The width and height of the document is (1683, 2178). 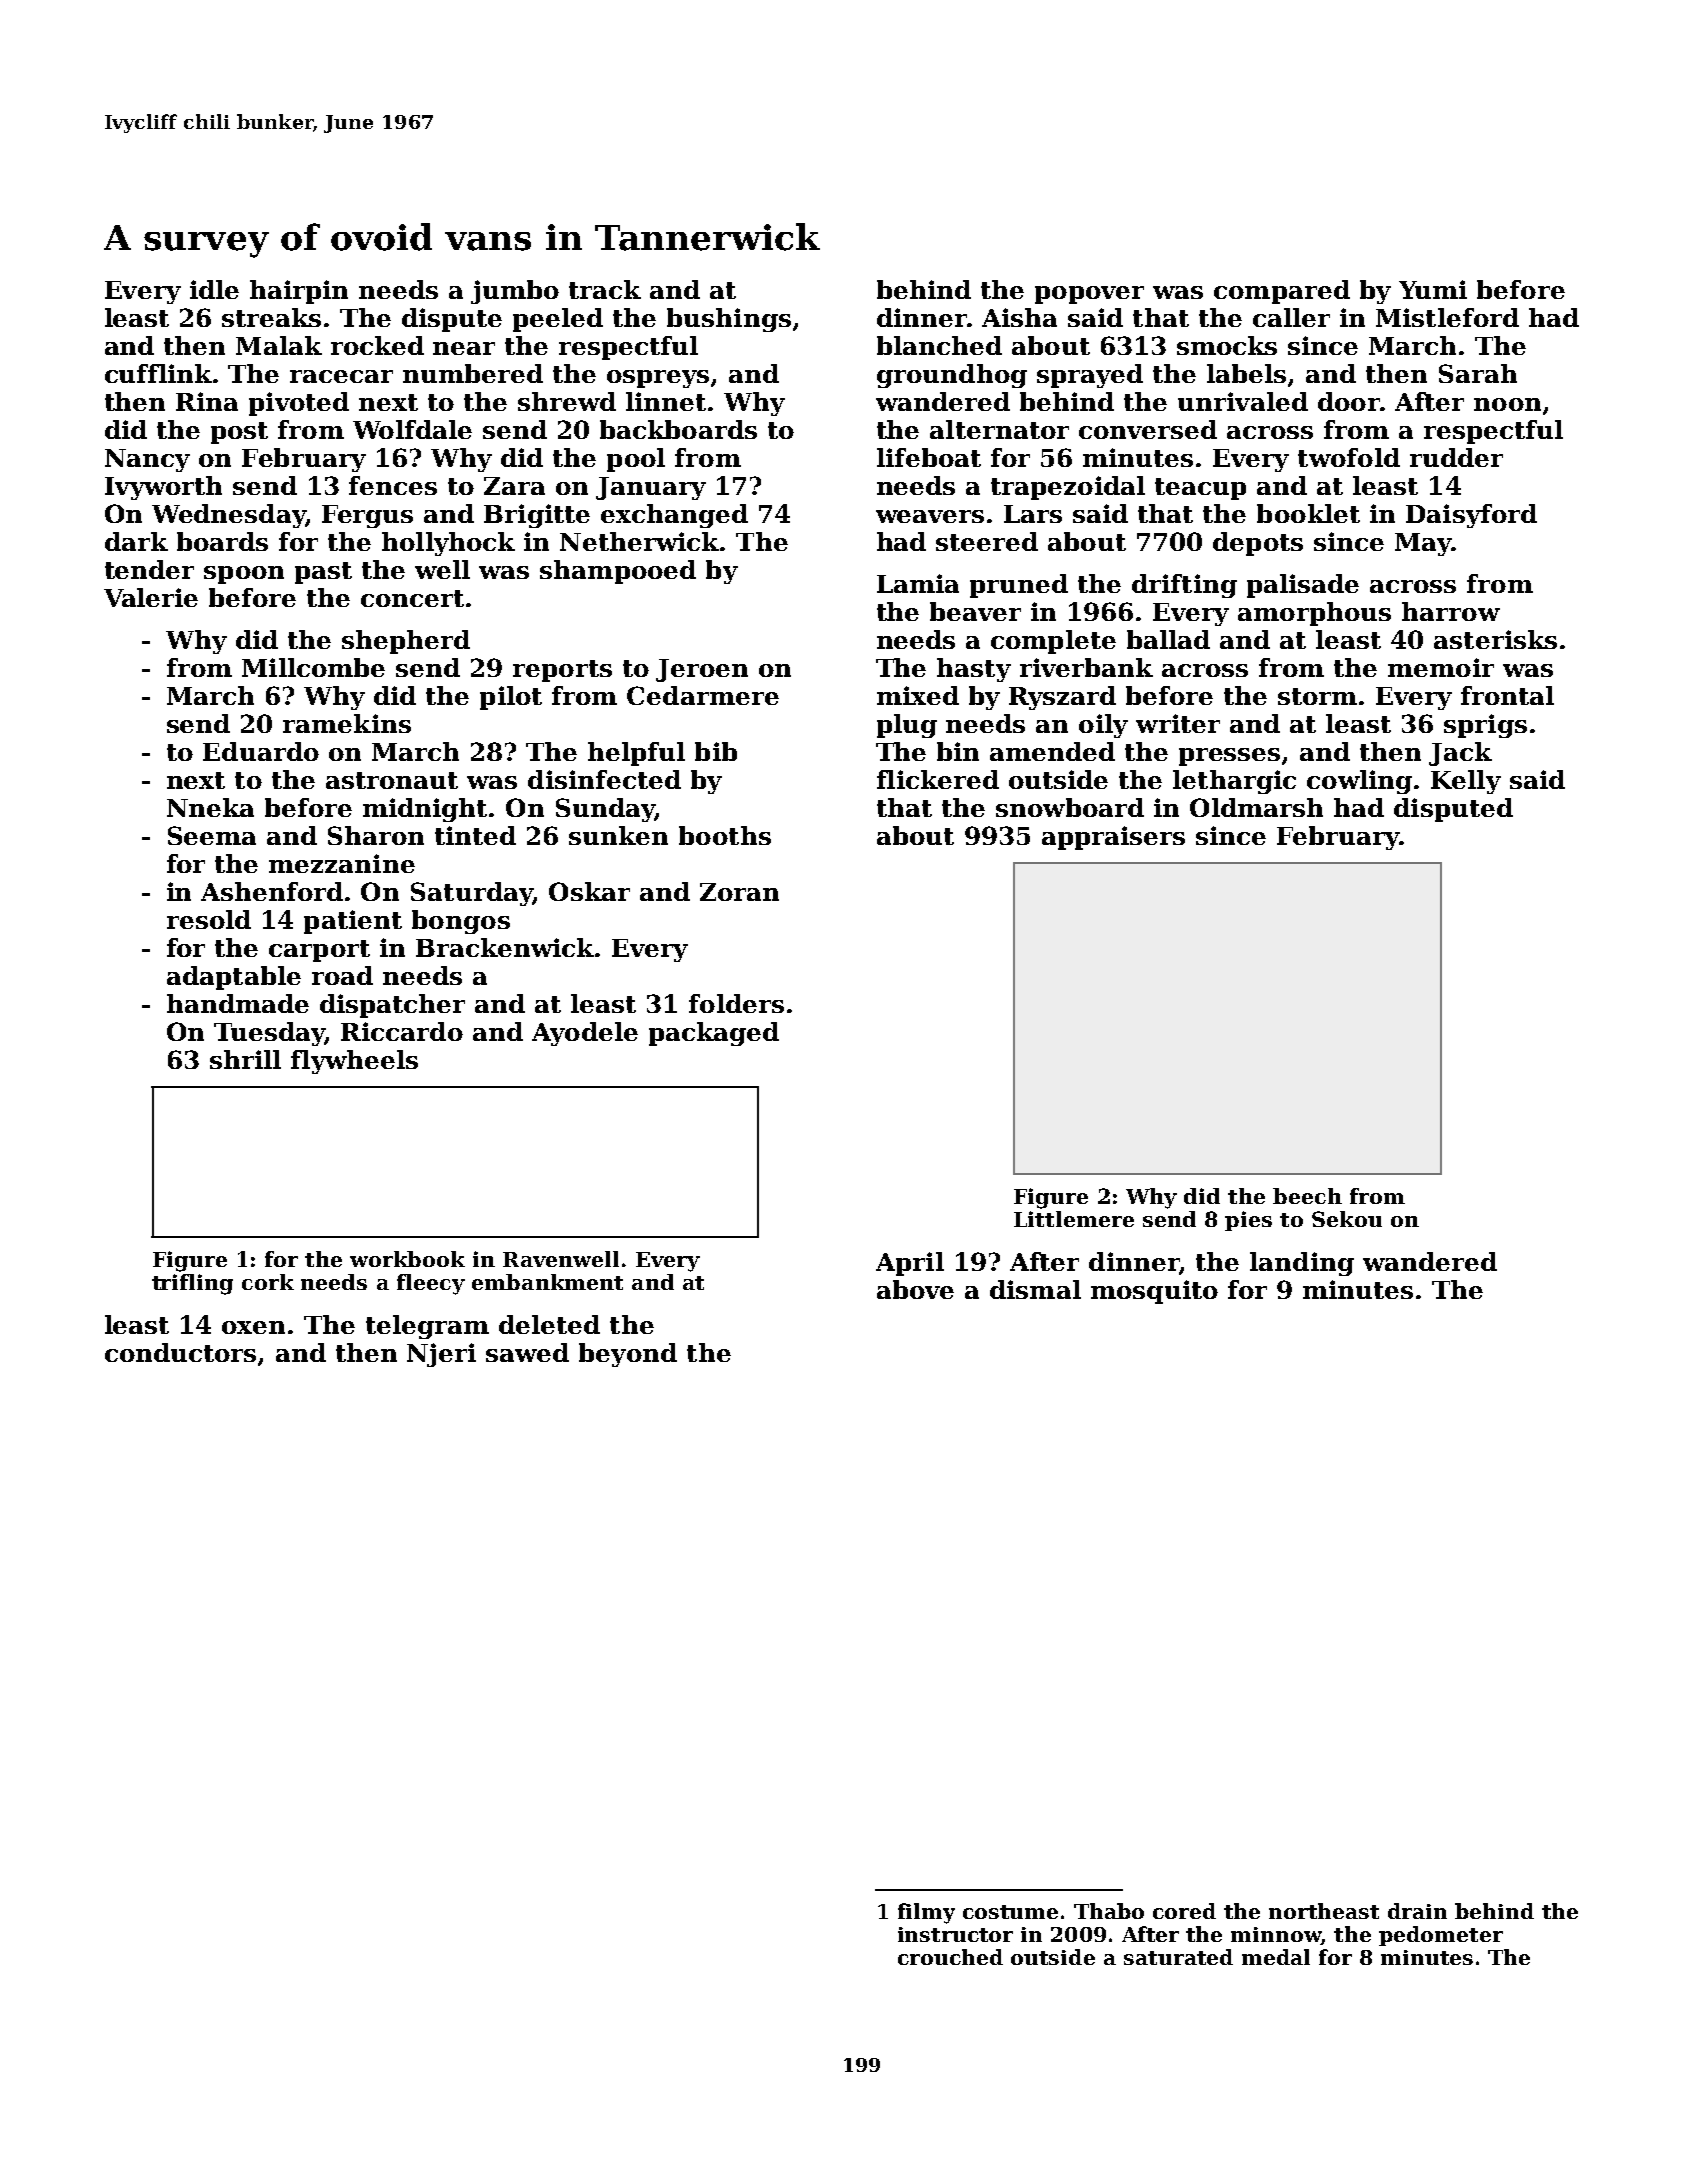 I want to click on conductors, so click(x=180, y=1352).
